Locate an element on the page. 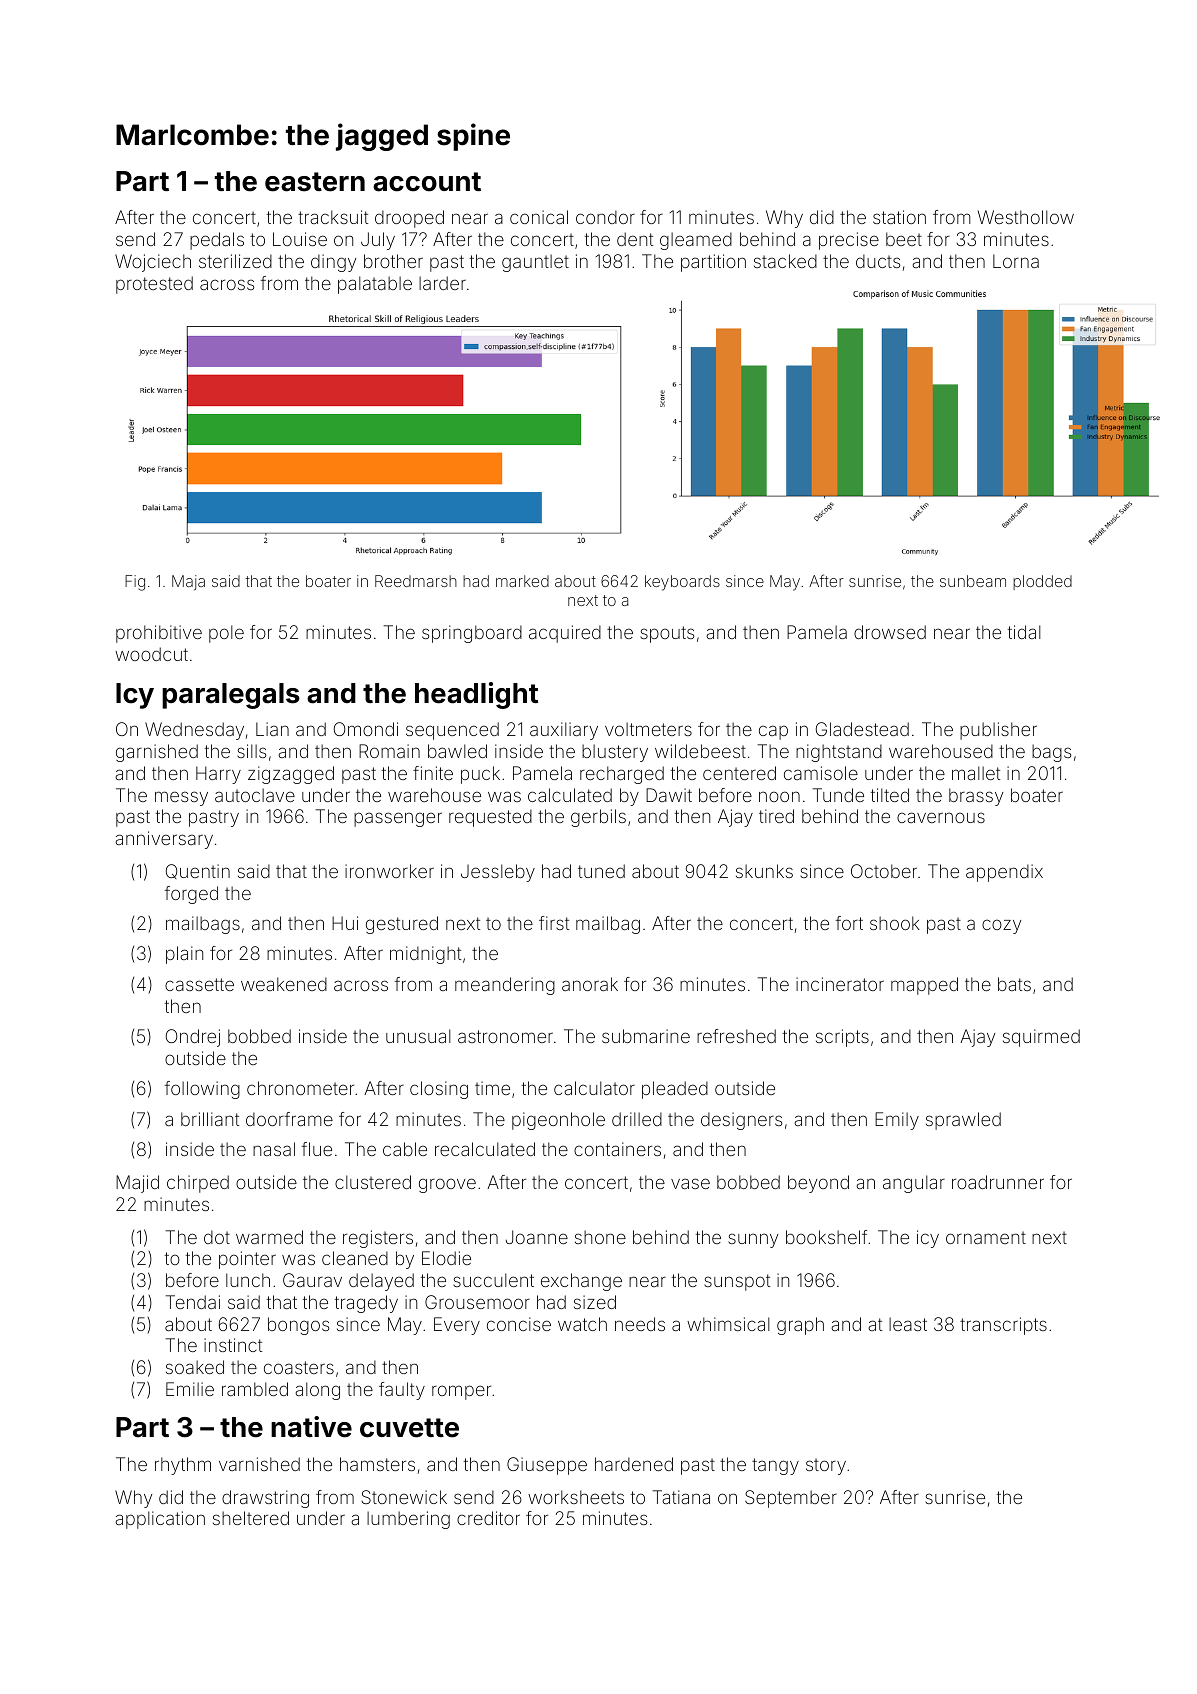 The height and width of the document is (1694, 1197). sunny is located at coordinates (753, 1240).
